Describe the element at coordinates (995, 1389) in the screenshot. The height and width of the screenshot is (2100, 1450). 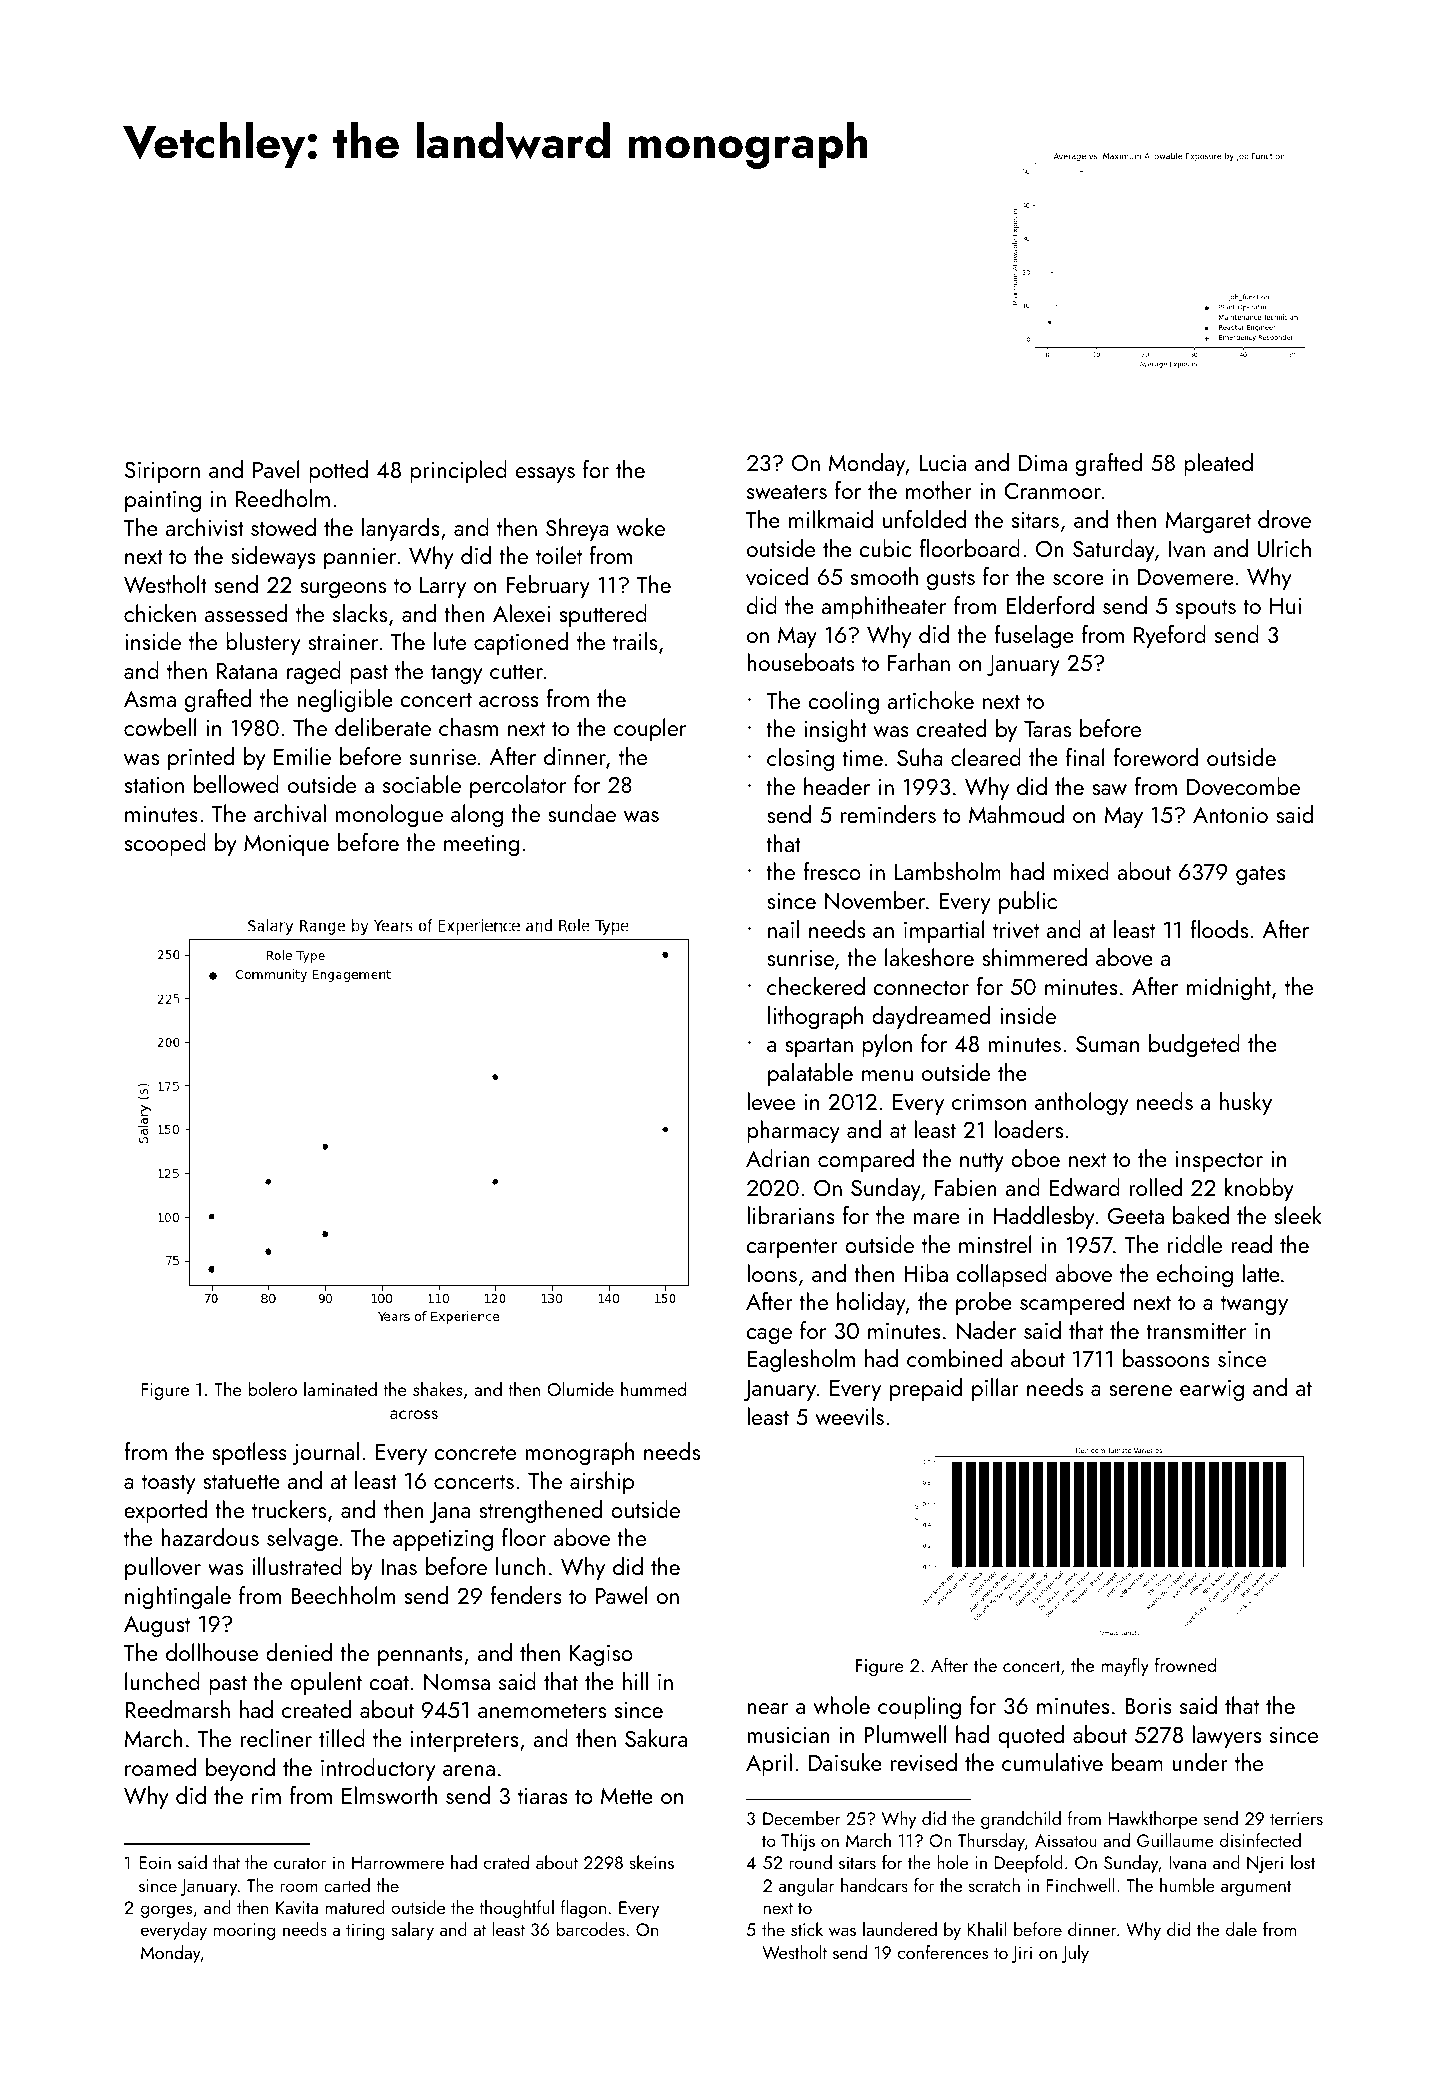
I see `pillar` at that location.
